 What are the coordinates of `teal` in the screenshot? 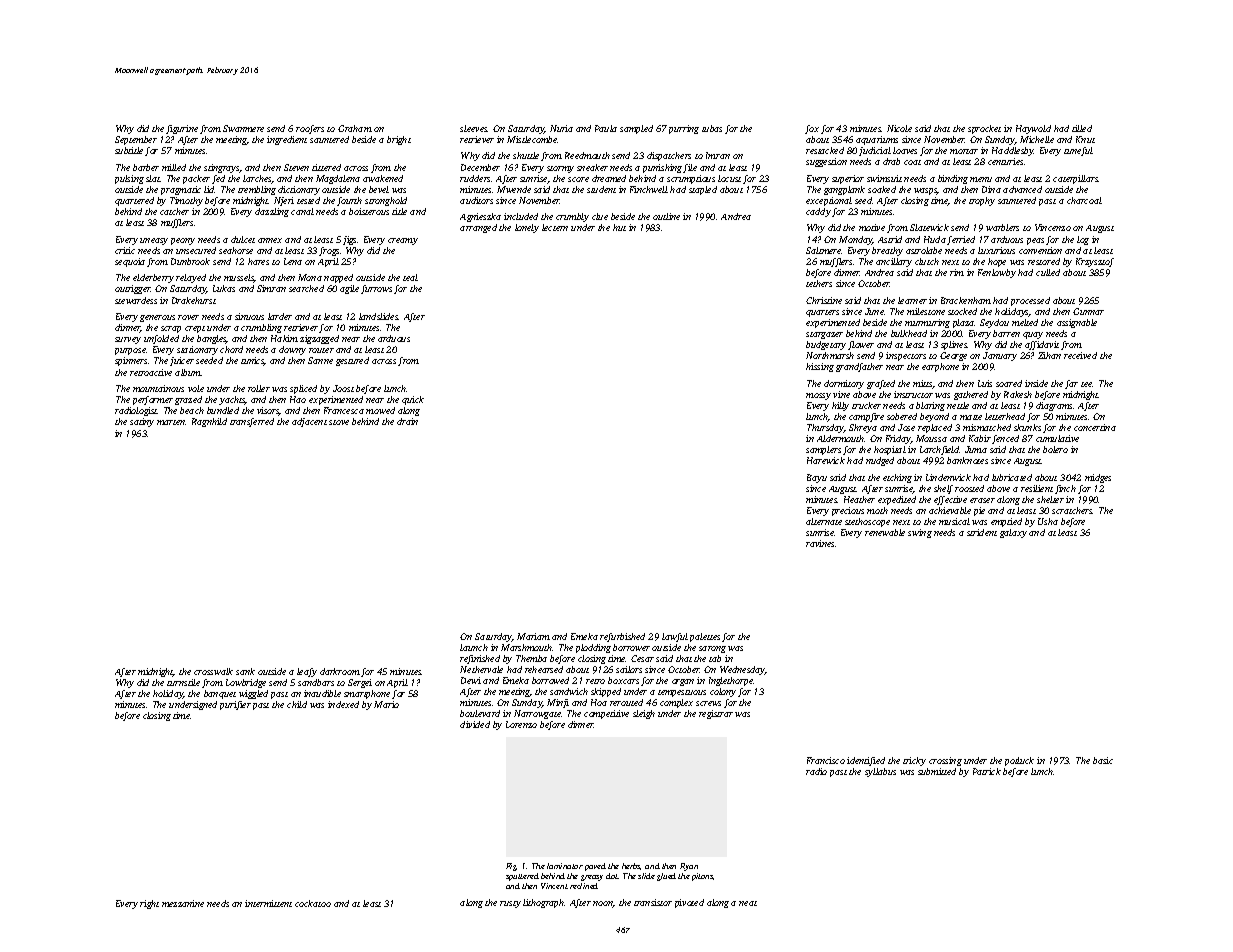 It's located at (410, 277).
